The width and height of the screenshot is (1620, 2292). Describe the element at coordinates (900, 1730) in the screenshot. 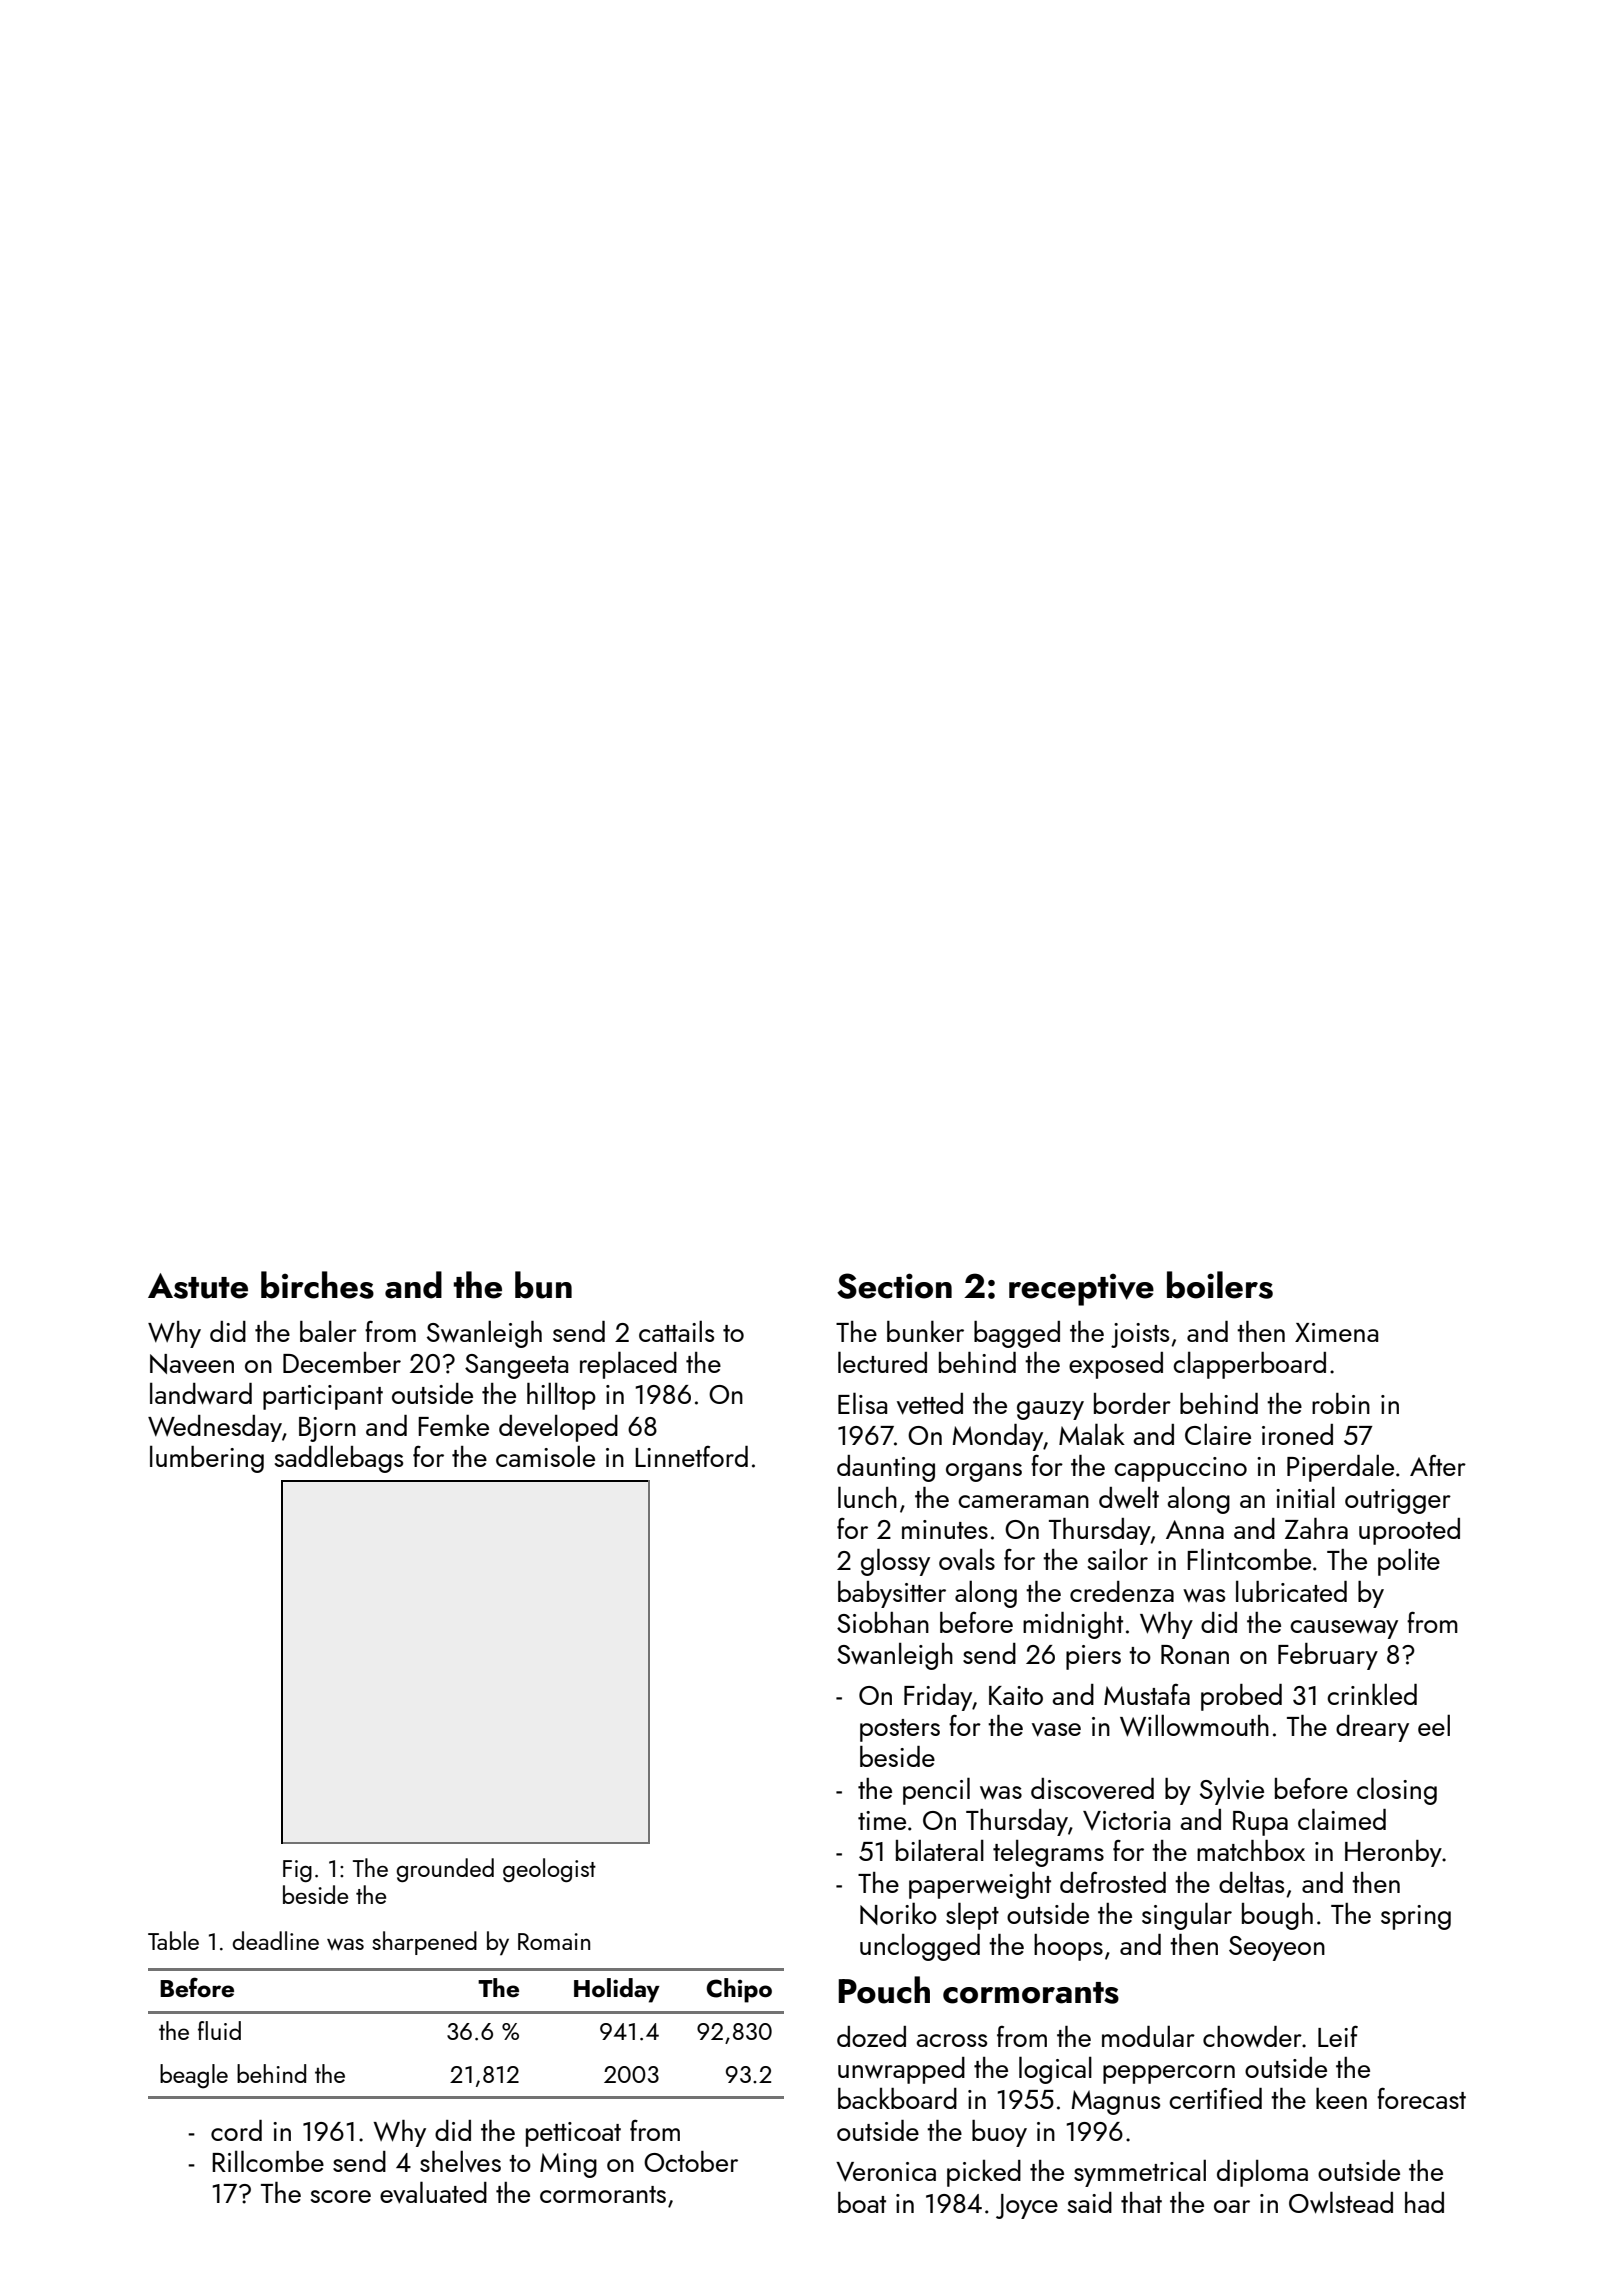

I see `posters` at that location.
